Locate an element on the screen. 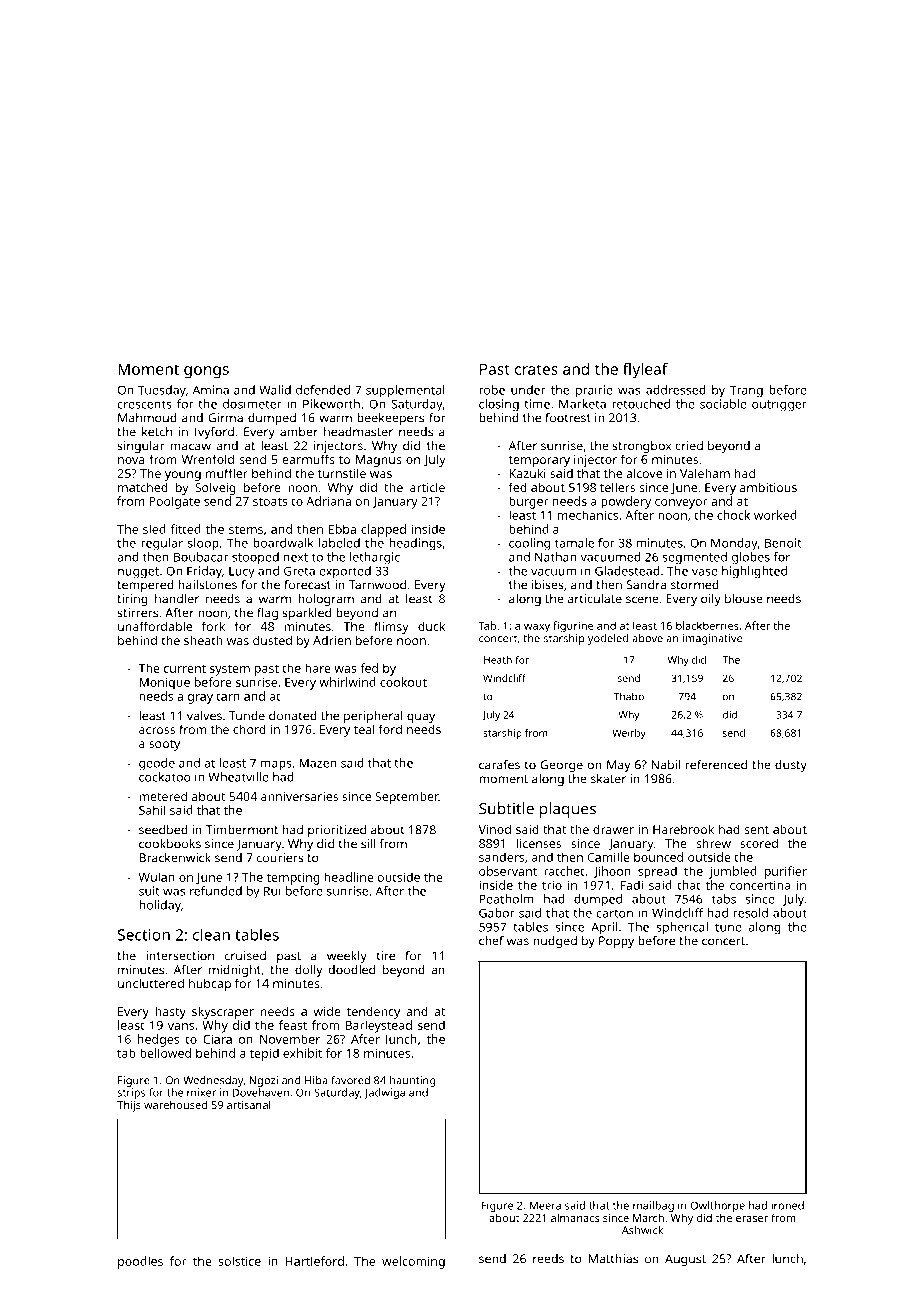 This screenshot has width=924, height=1308. across is located at coordinates (157, 730).
